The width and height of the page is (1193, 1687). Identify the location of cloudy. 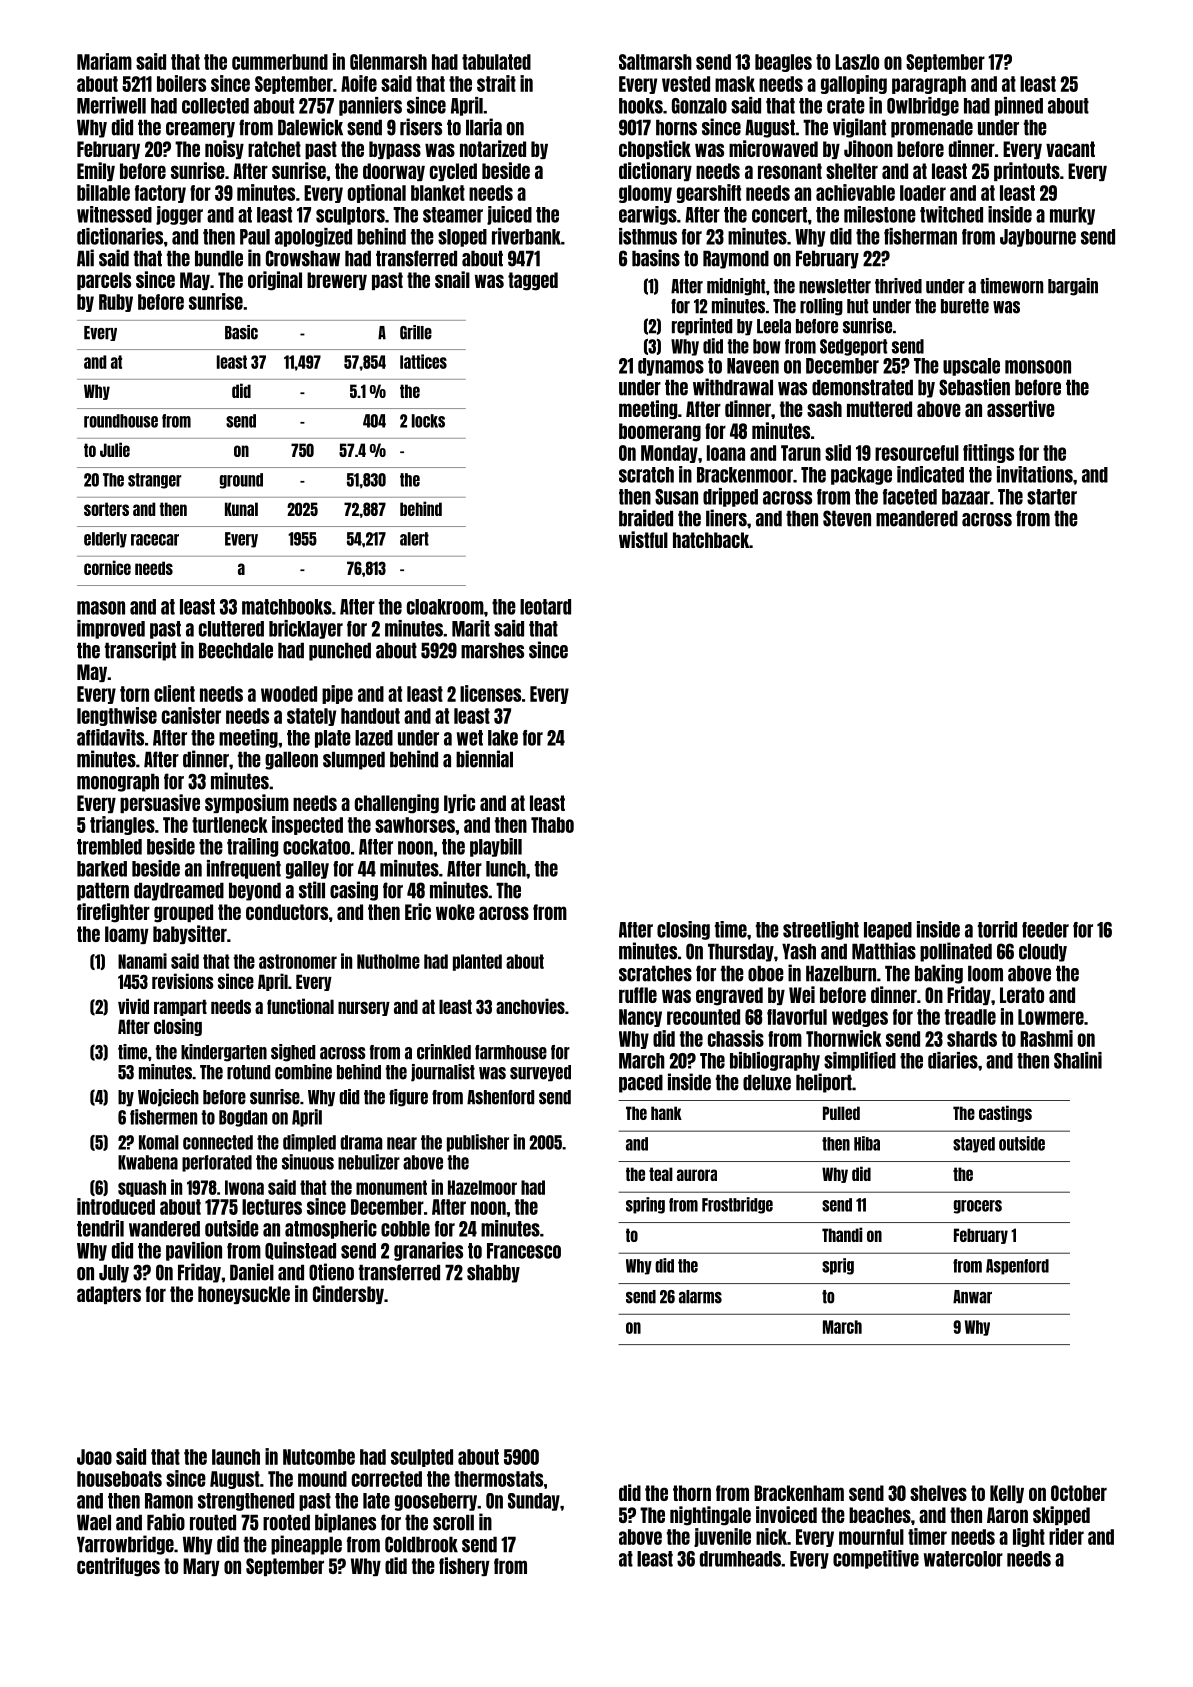
(1043, 952).
